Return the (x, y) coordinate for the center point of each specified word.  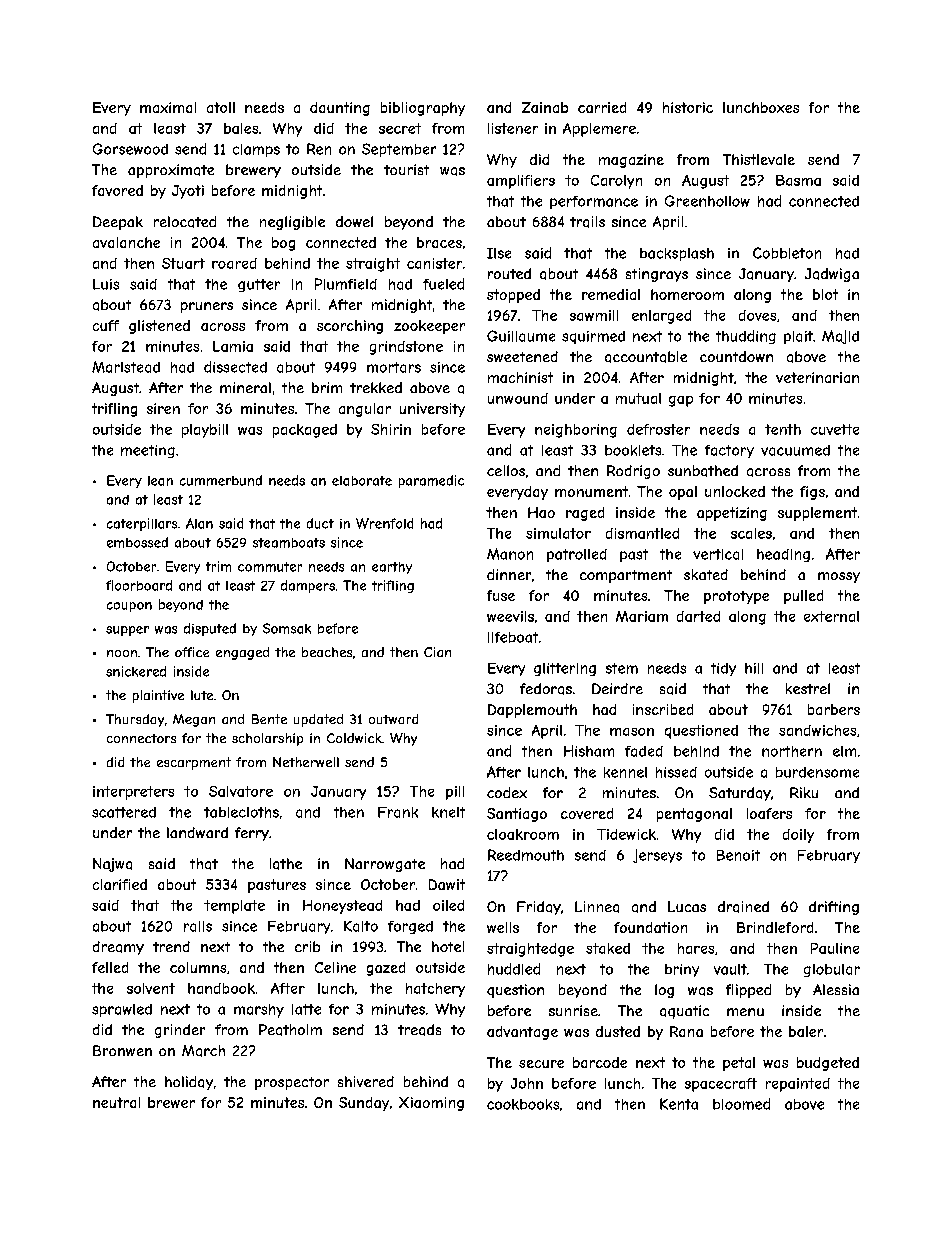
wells (503, 927)
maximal (168, 107)
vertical (718, 554)
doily (798, 836)
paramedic (431, 481)
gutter (259, 285)
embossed (137, 542)
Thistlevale (759, 159)
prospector (292, 1083)
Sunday (364, 1104)
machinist (520, 377)
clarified (120, 884)
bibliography (423, 109)
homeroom (687, 294)
